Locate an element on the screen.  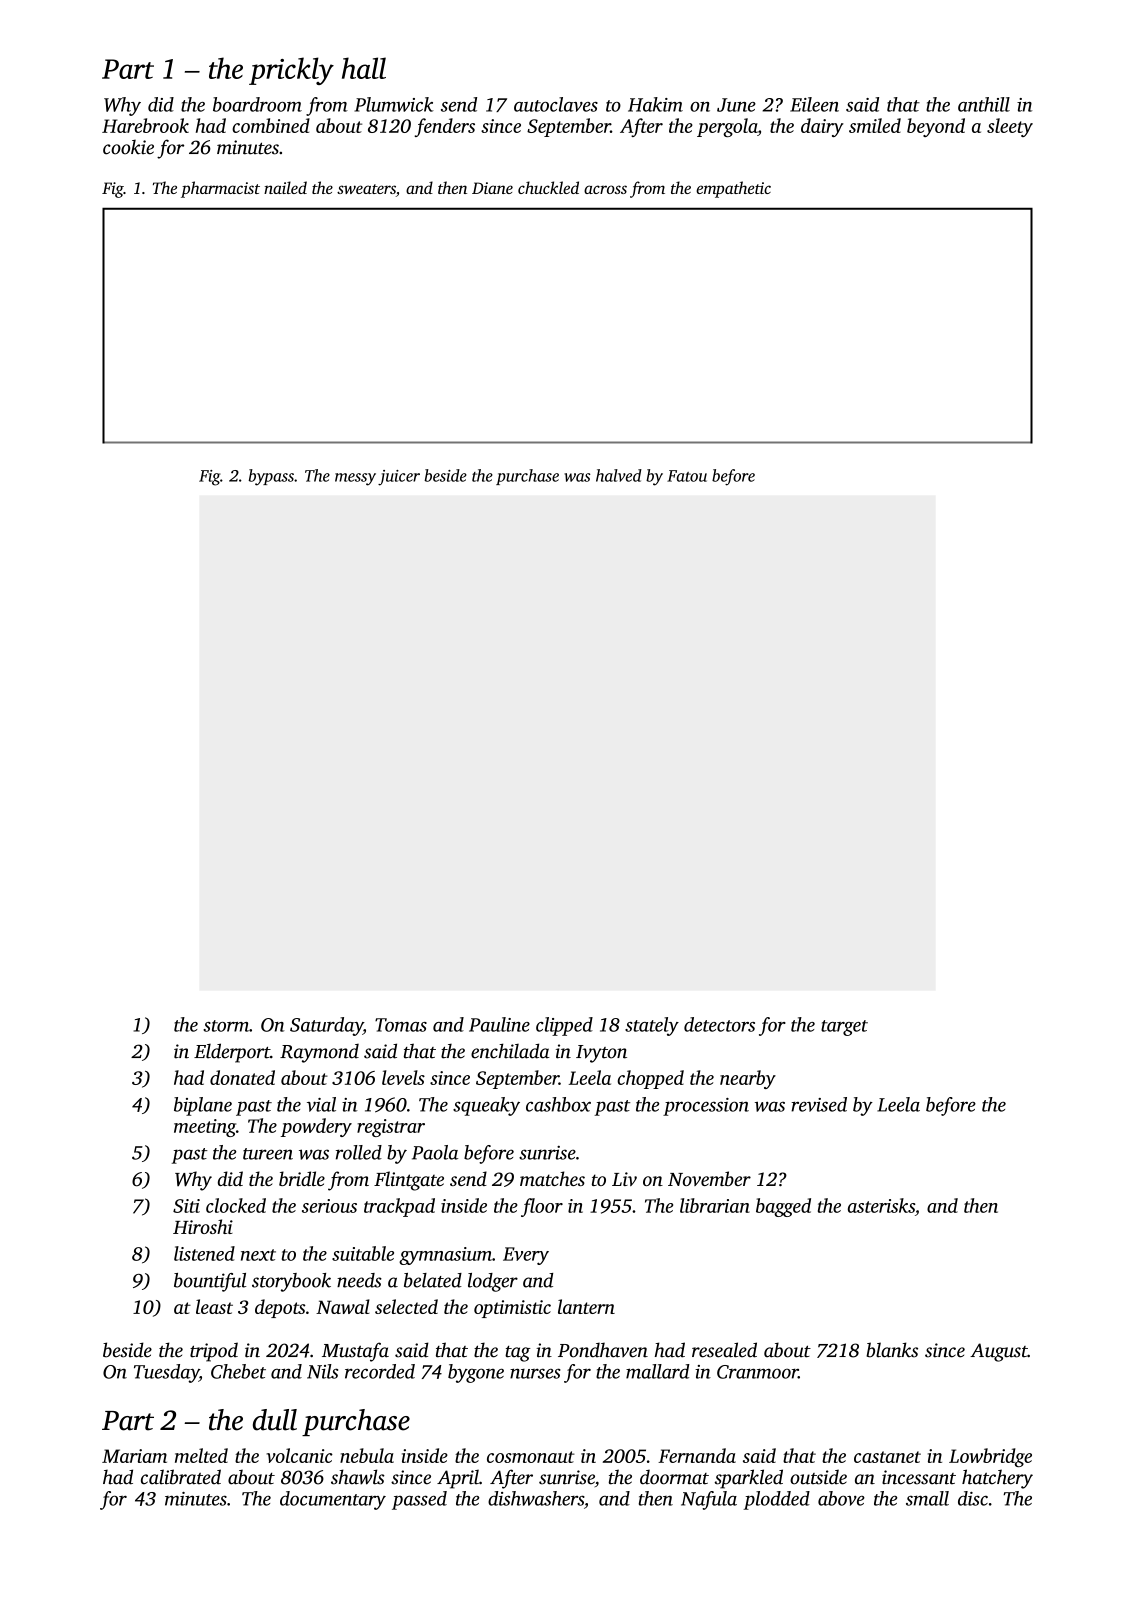
halved is located at coordinates (619, 475).
